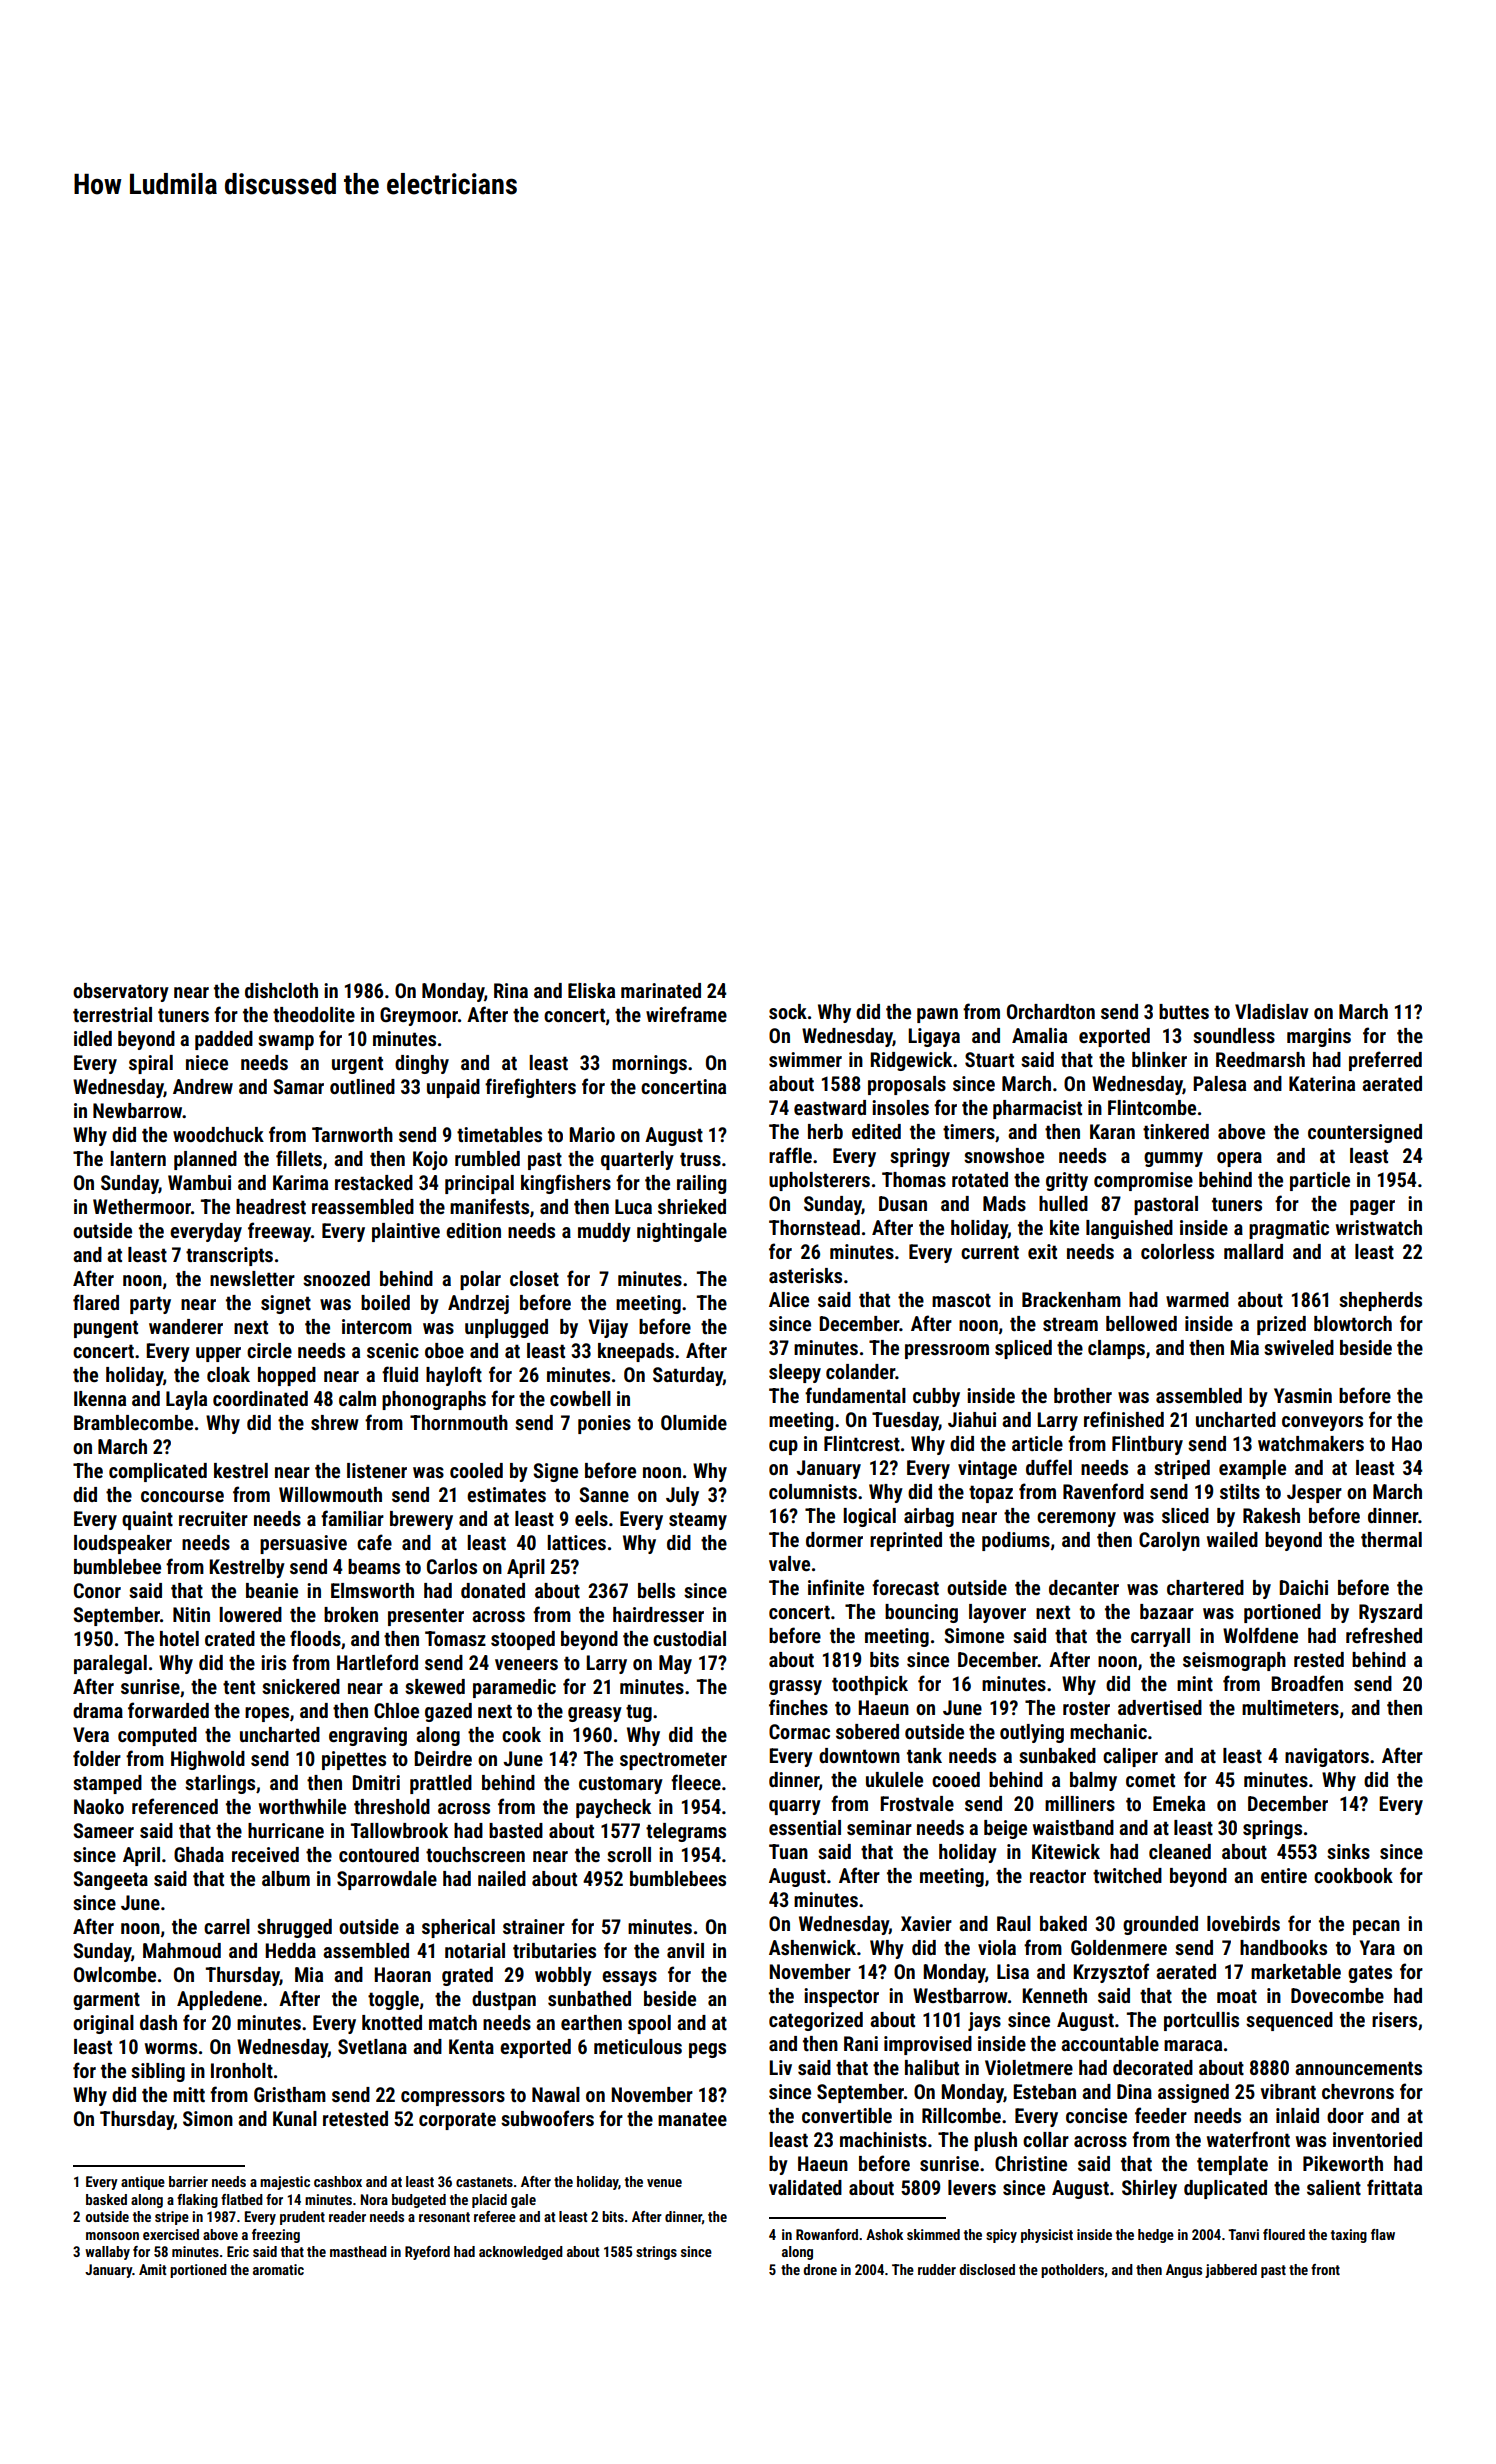 The image size is (1496, 2464). I want to click on strings, so click(656, 2253).
